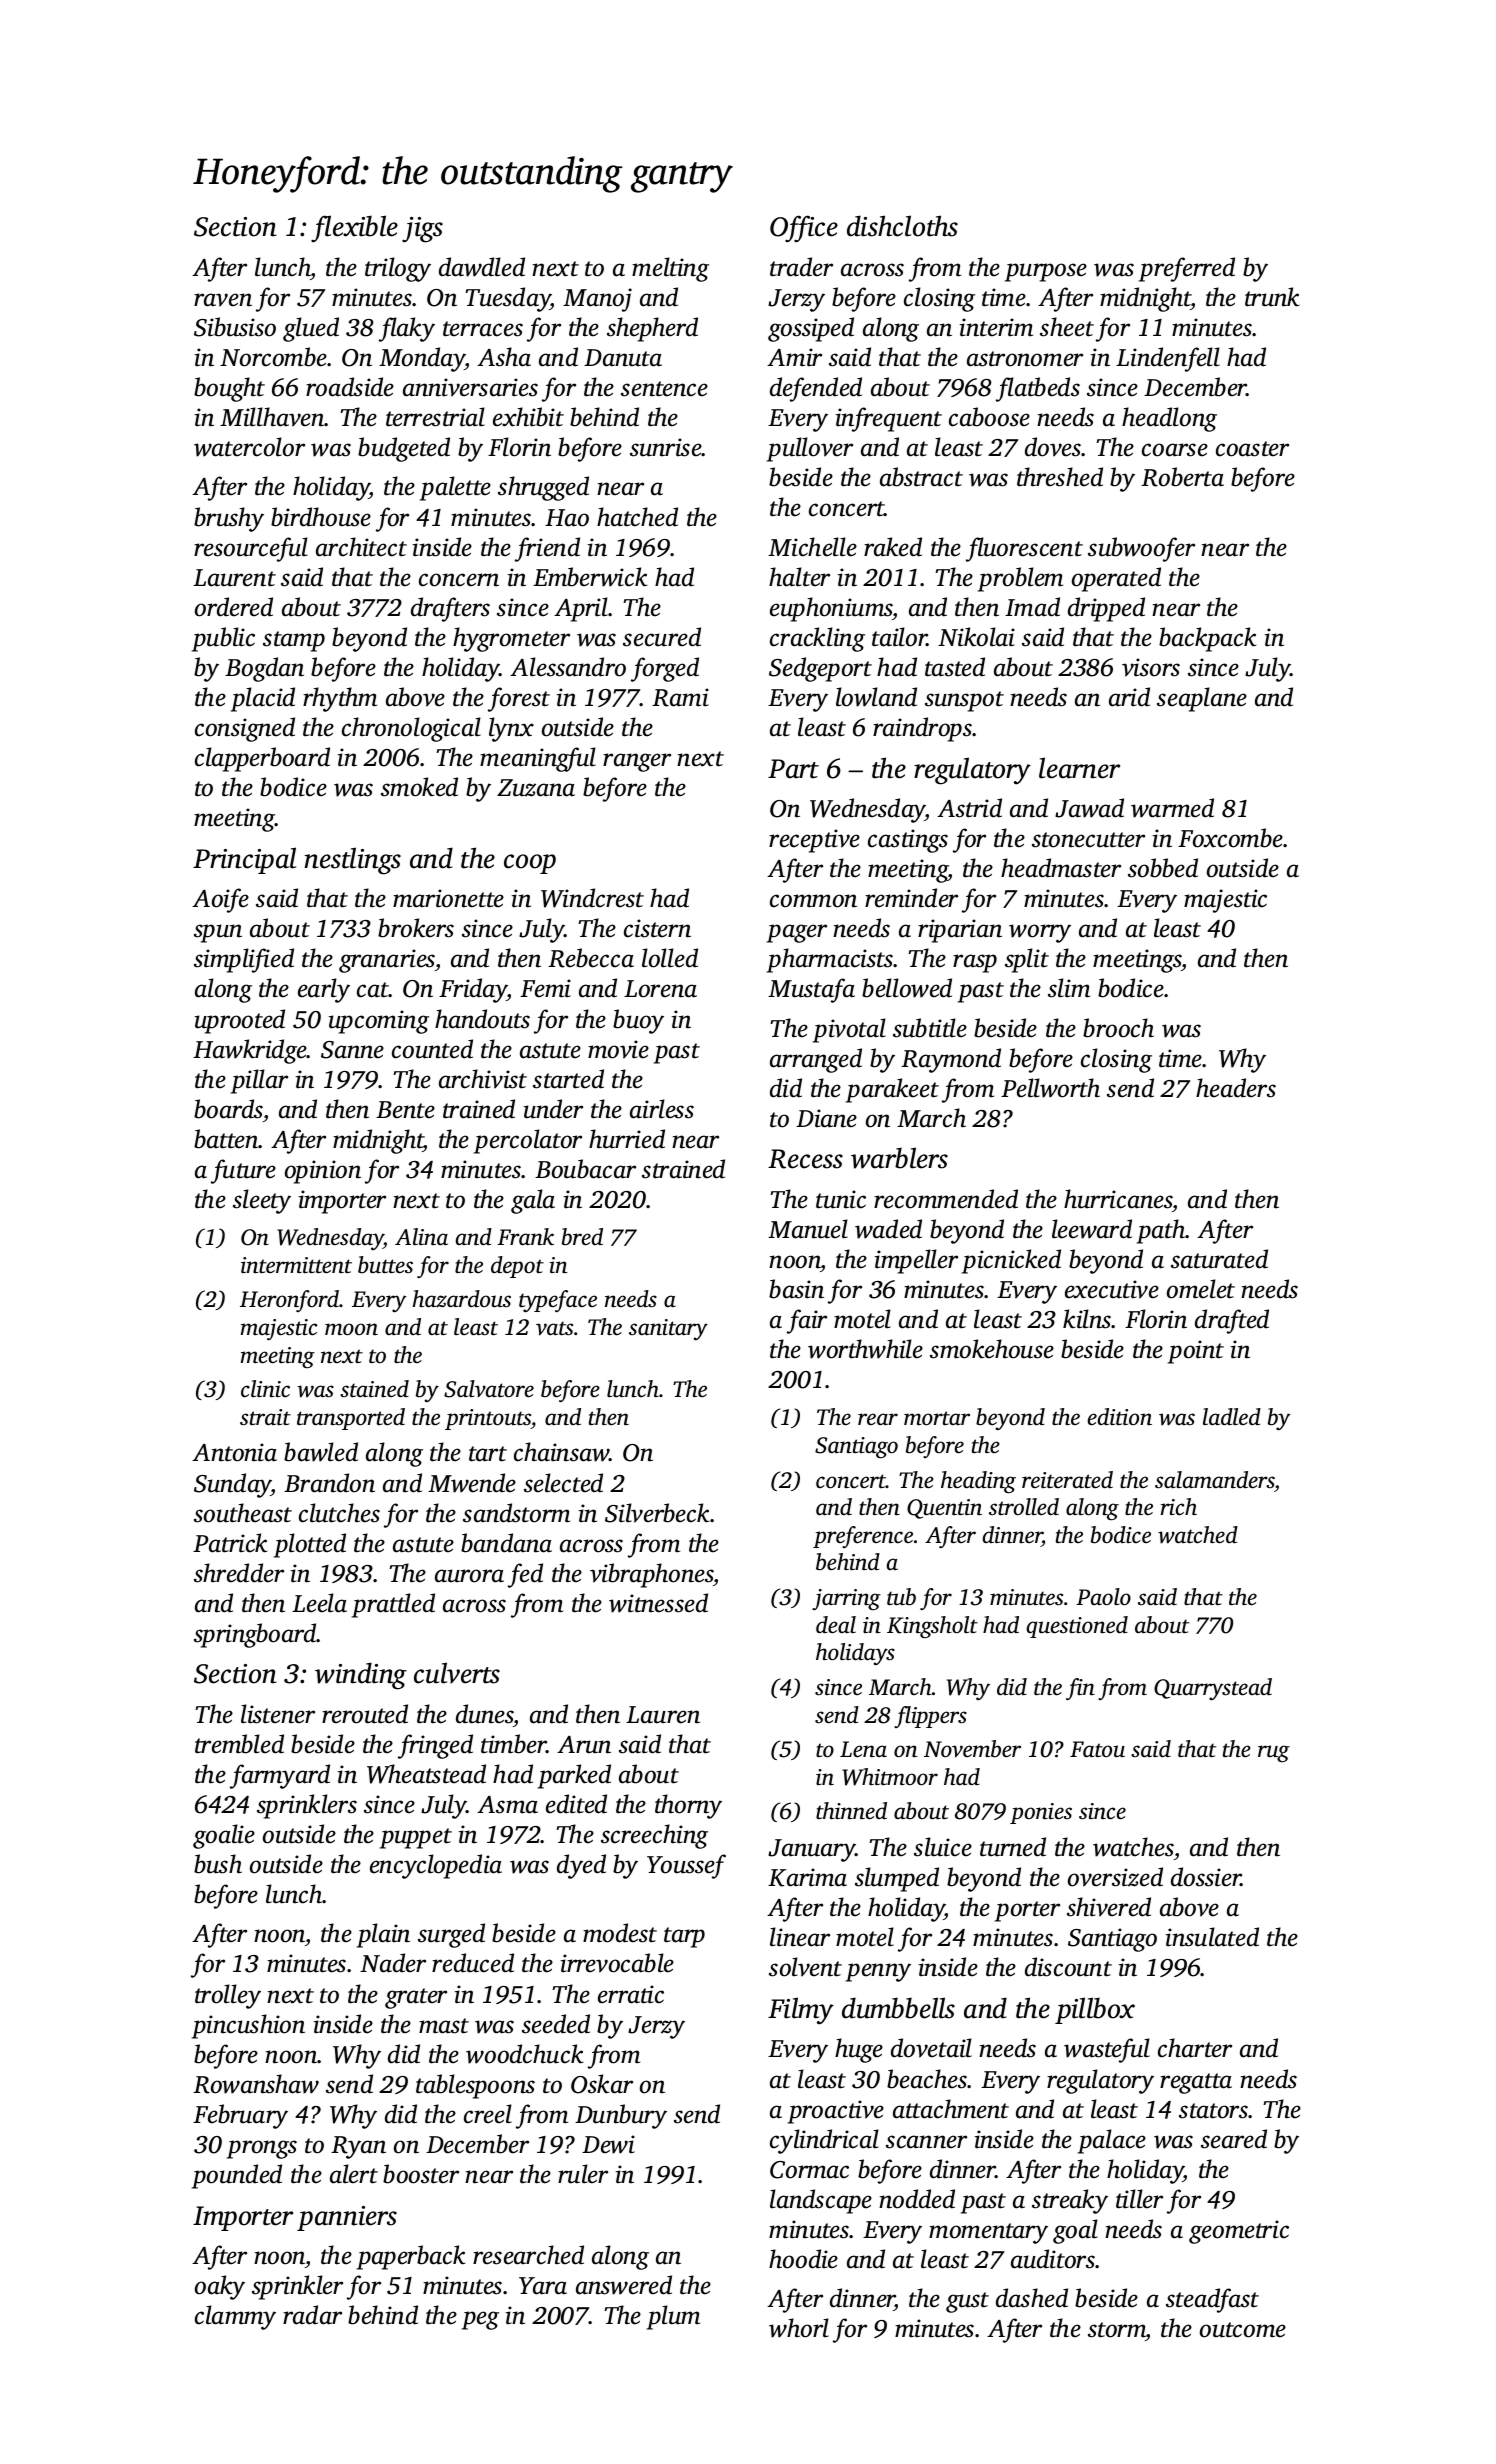  What do you see at coordinates (239, 1573) in the screenshot?
I see `shredder` at bounding box center [239, 1573].
